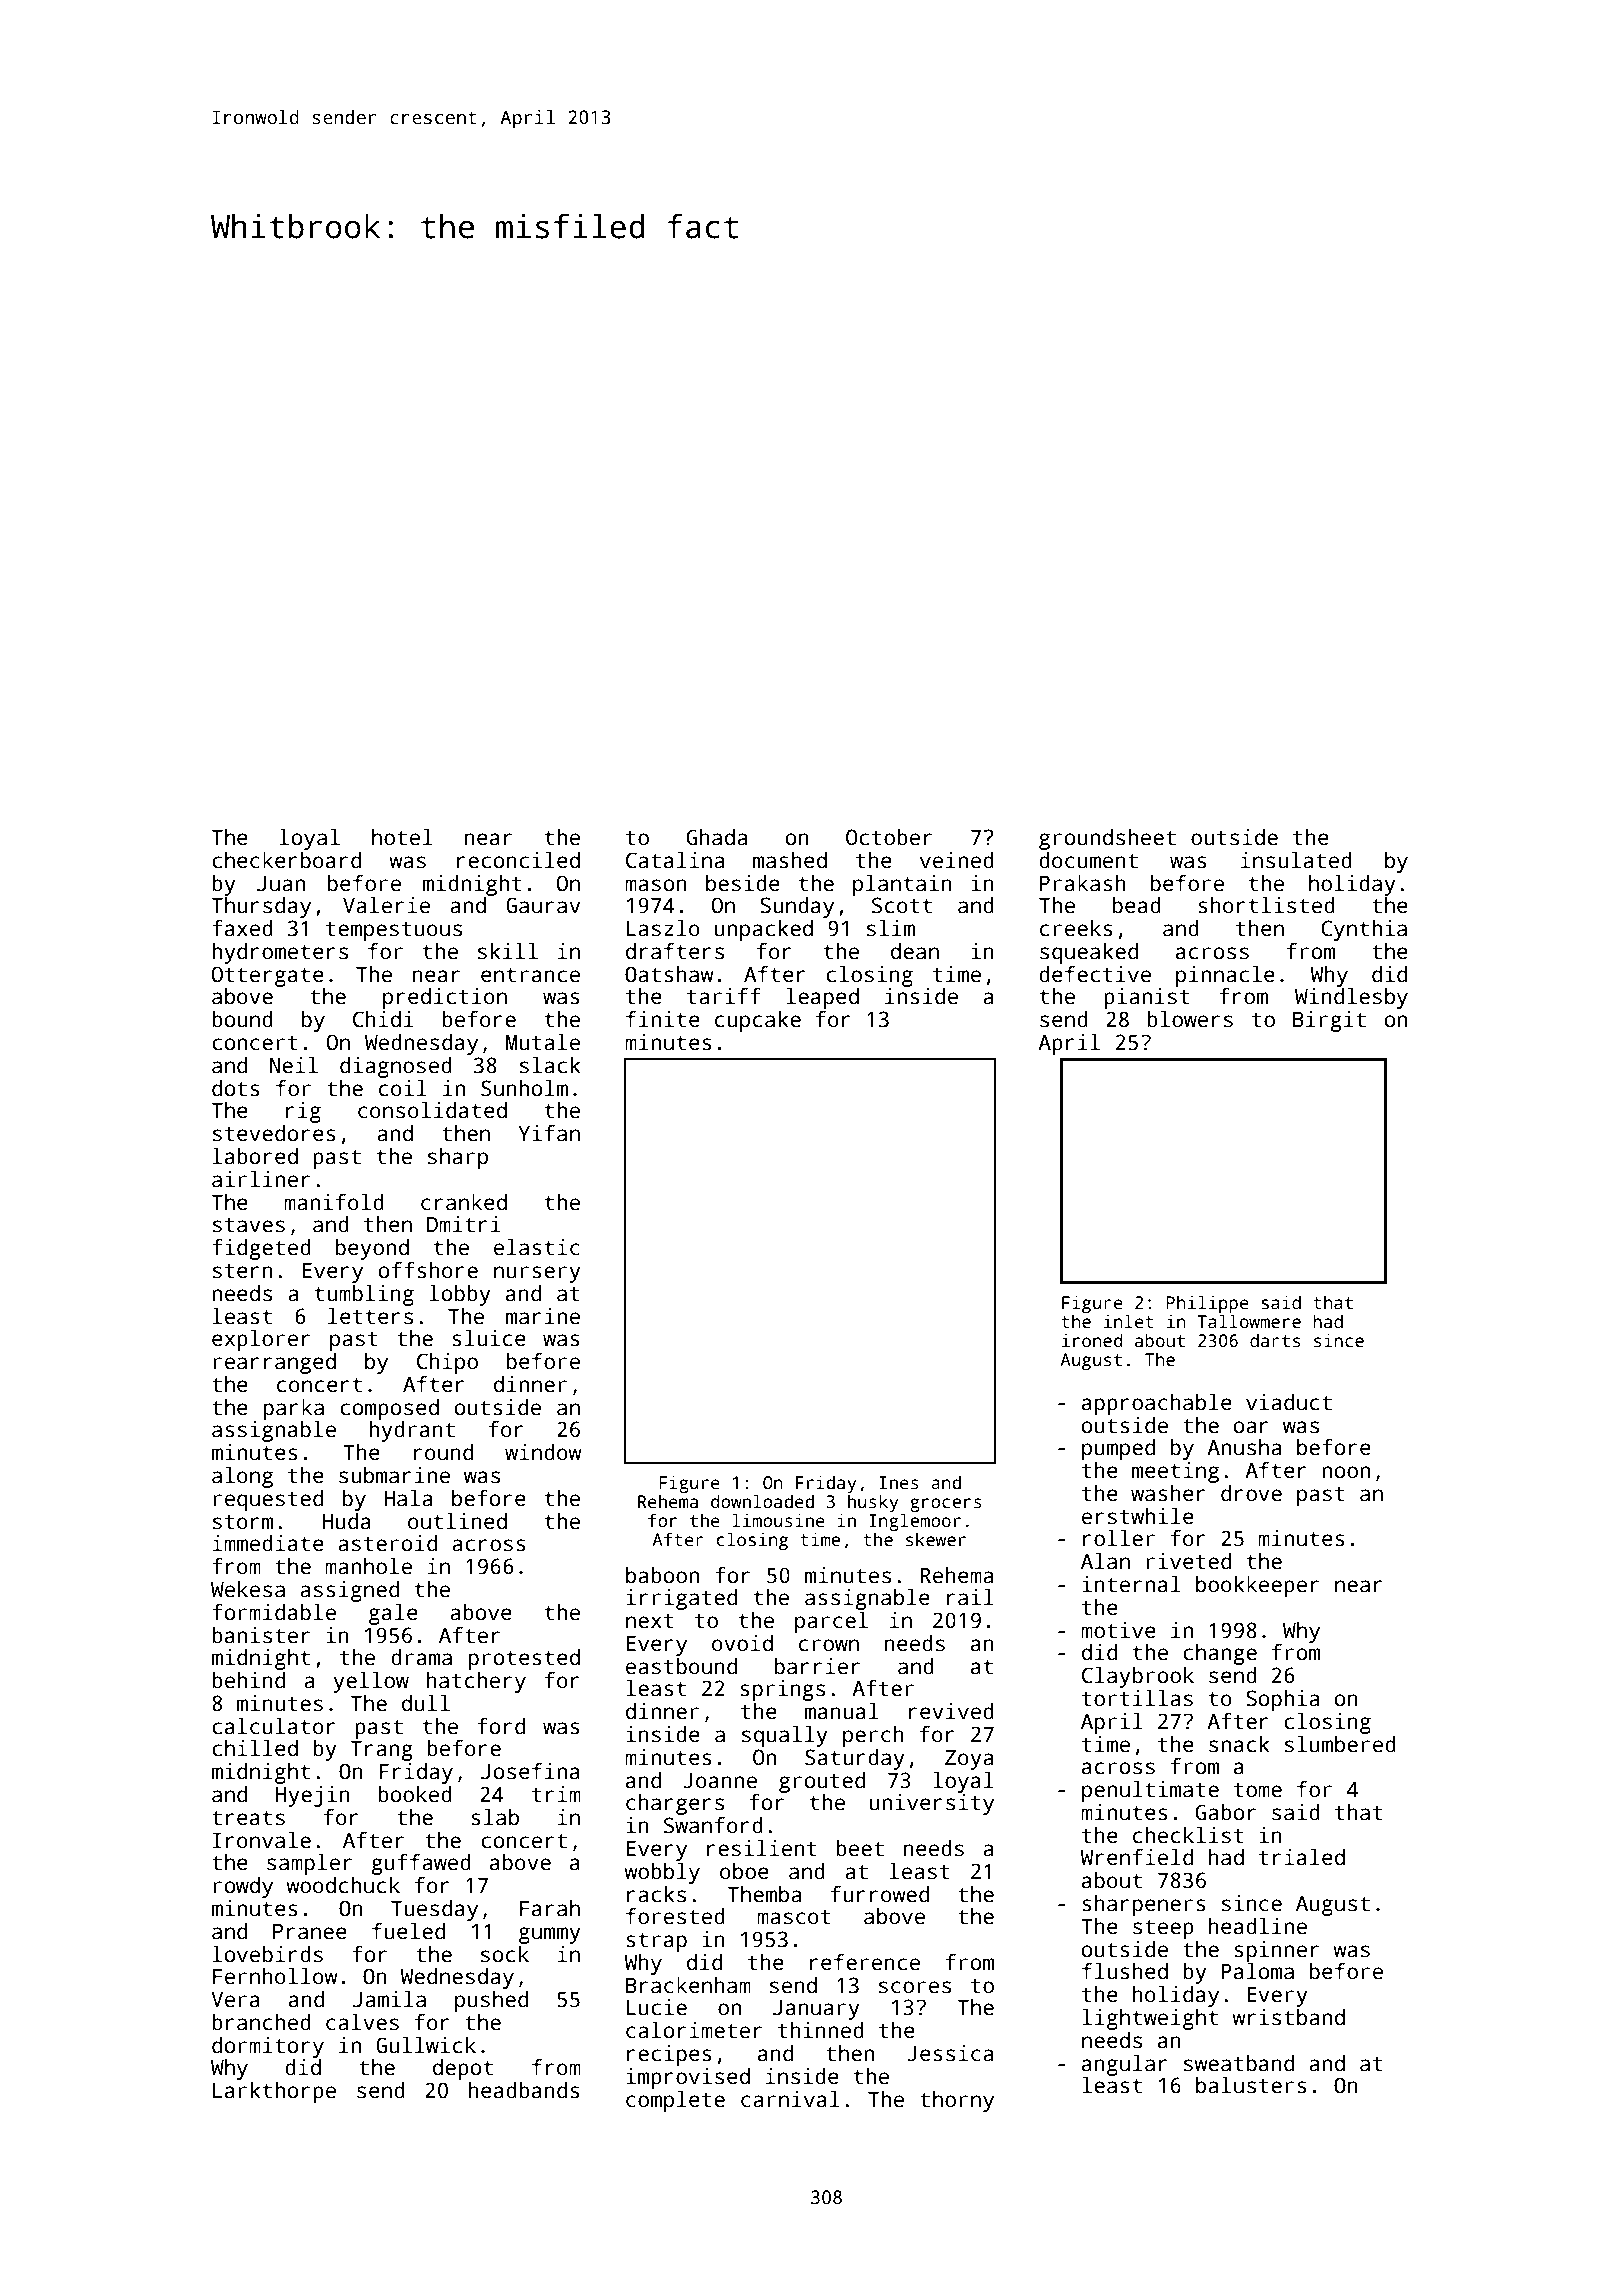  What do you see at coordinates (717, 837) in the screenshot?
I see `Ghada` at bounding box center [717, 837].
